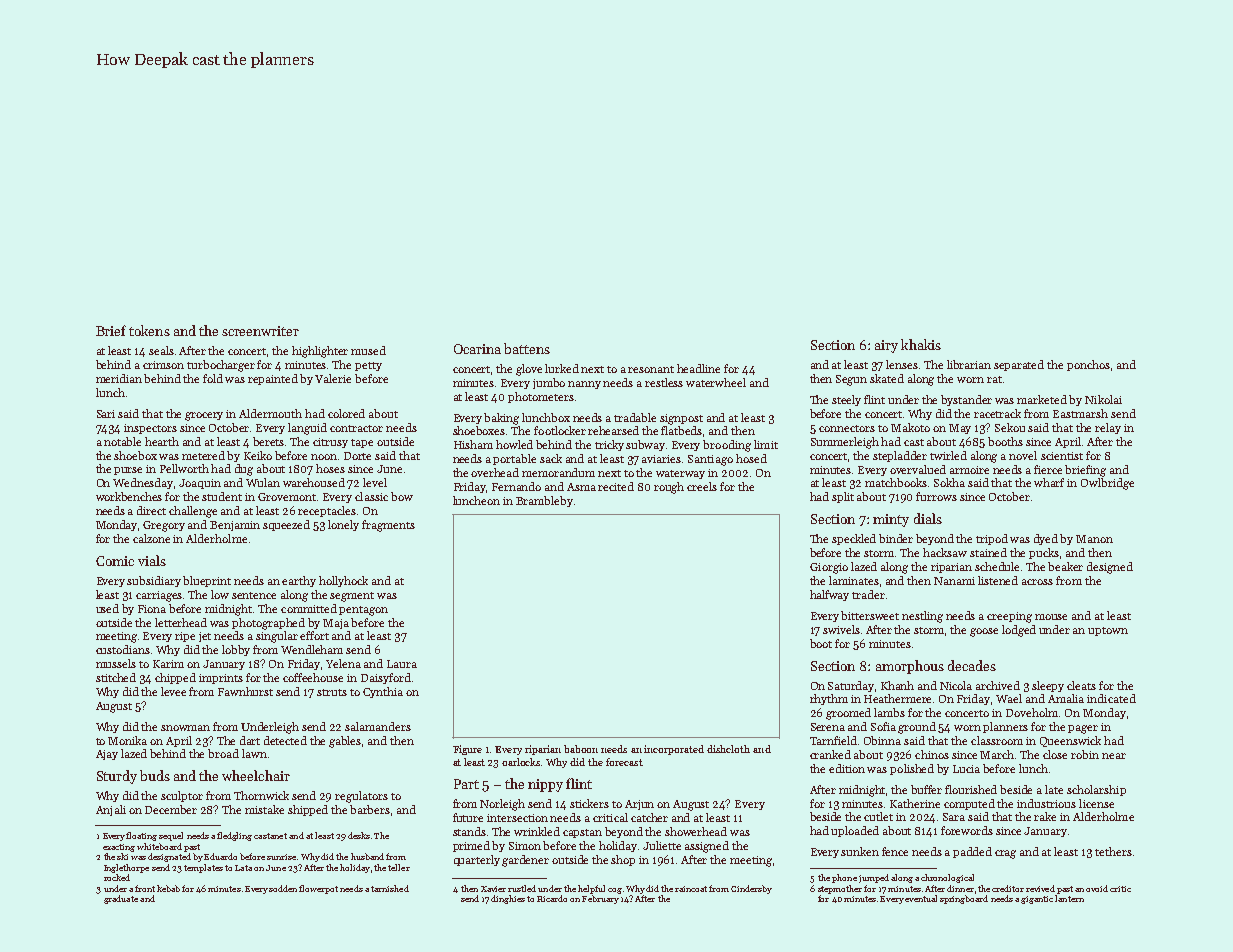 This document has height=952, width=1233. Describe the element at coordinates (969, 364) in the document. I see `librarian` at that location.
